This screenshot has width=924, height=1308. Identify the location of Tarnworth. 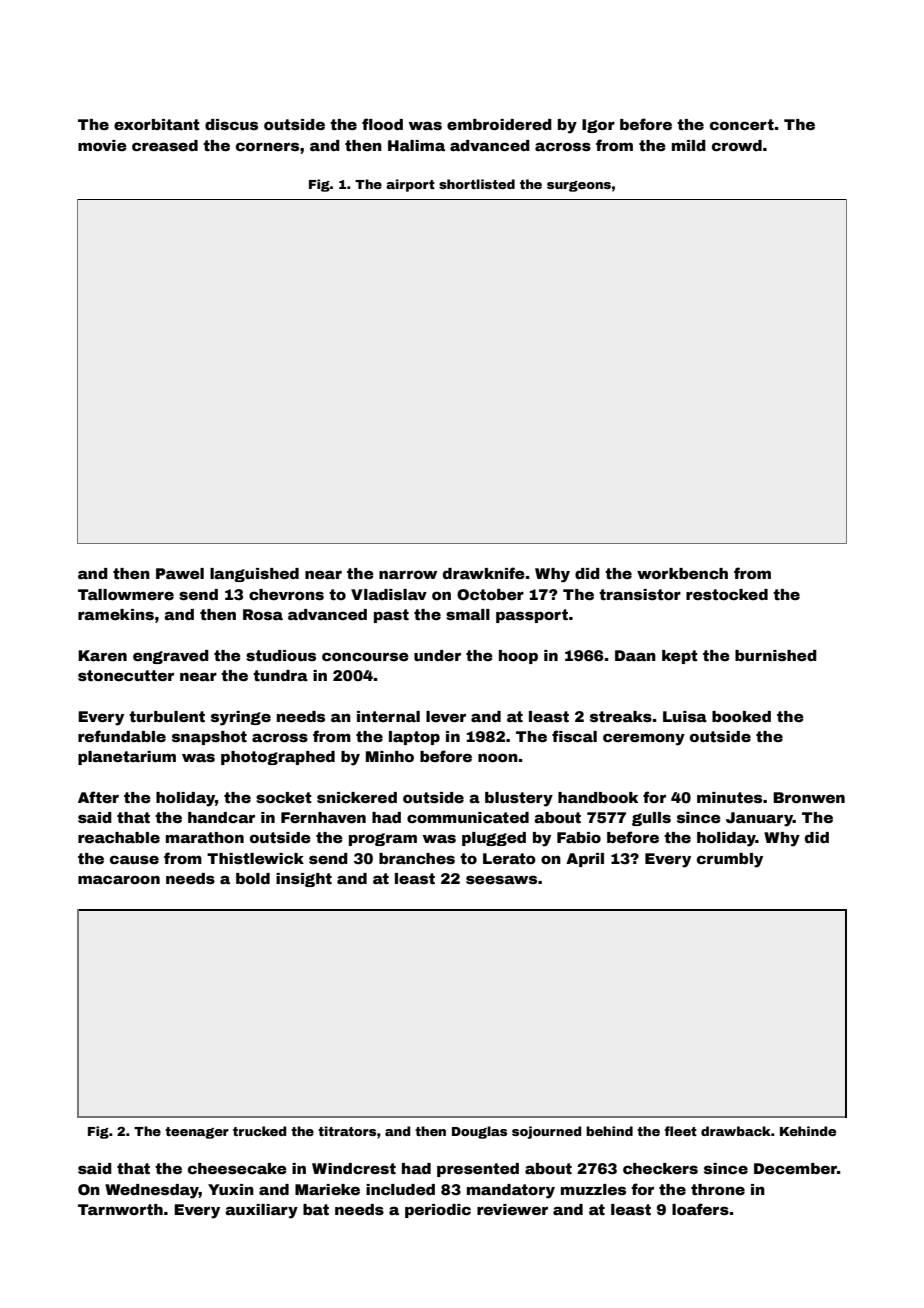
(120, 1209).
